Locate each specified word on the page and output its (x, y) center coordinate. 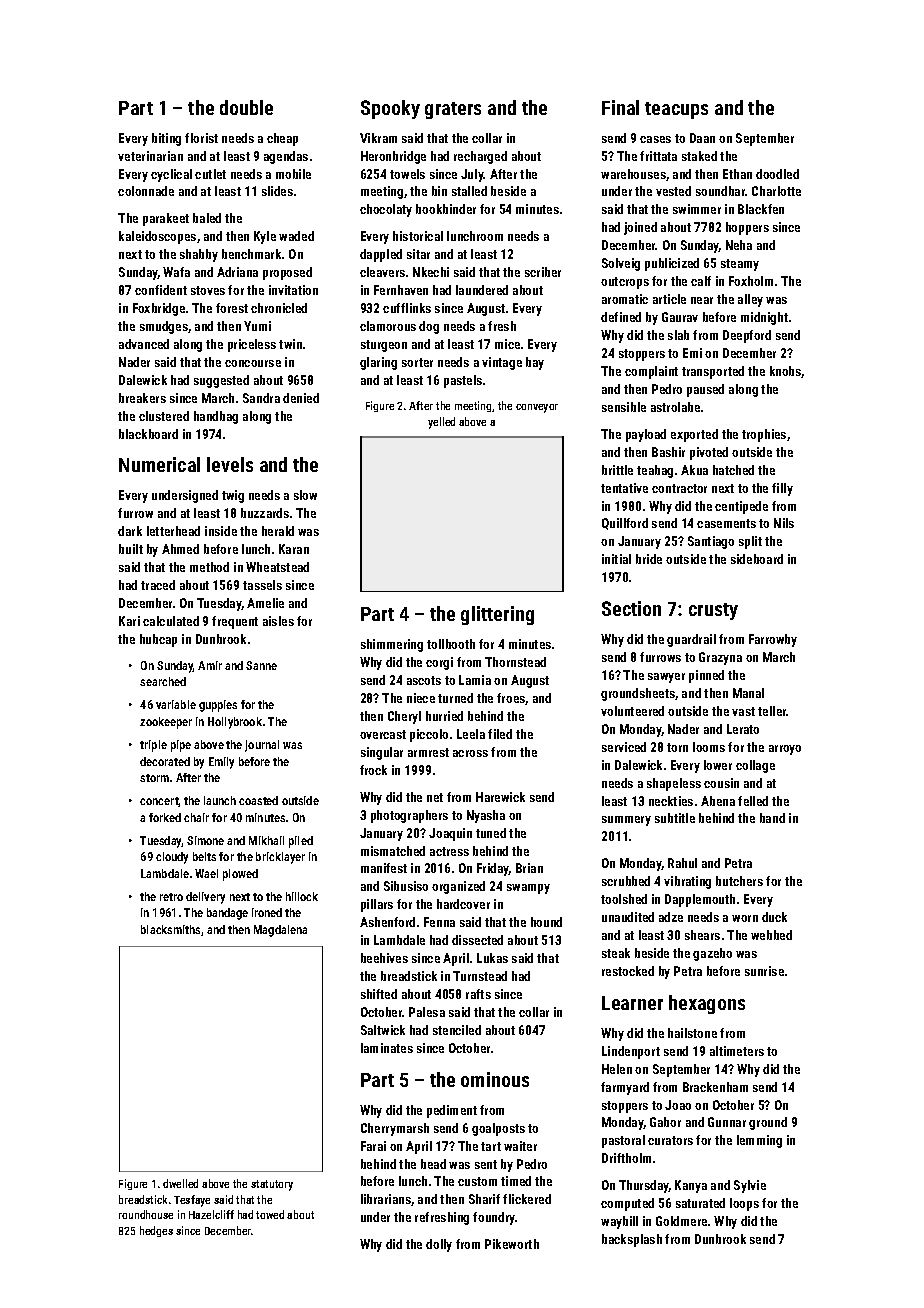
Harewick (500, 797)
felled (753, 801)
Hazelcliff (211, 1214)
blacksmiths (170, 929)
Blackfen (761, 209)
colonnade (146, 191)
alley (750, 300)
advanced (144, 344)
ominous (495, 1079)
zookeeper (166, 723)
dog (429, 327)
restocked (628, 971)
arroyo (785, 750)
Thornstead (515, 662)
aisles (278, 621)
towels (407, 174)
